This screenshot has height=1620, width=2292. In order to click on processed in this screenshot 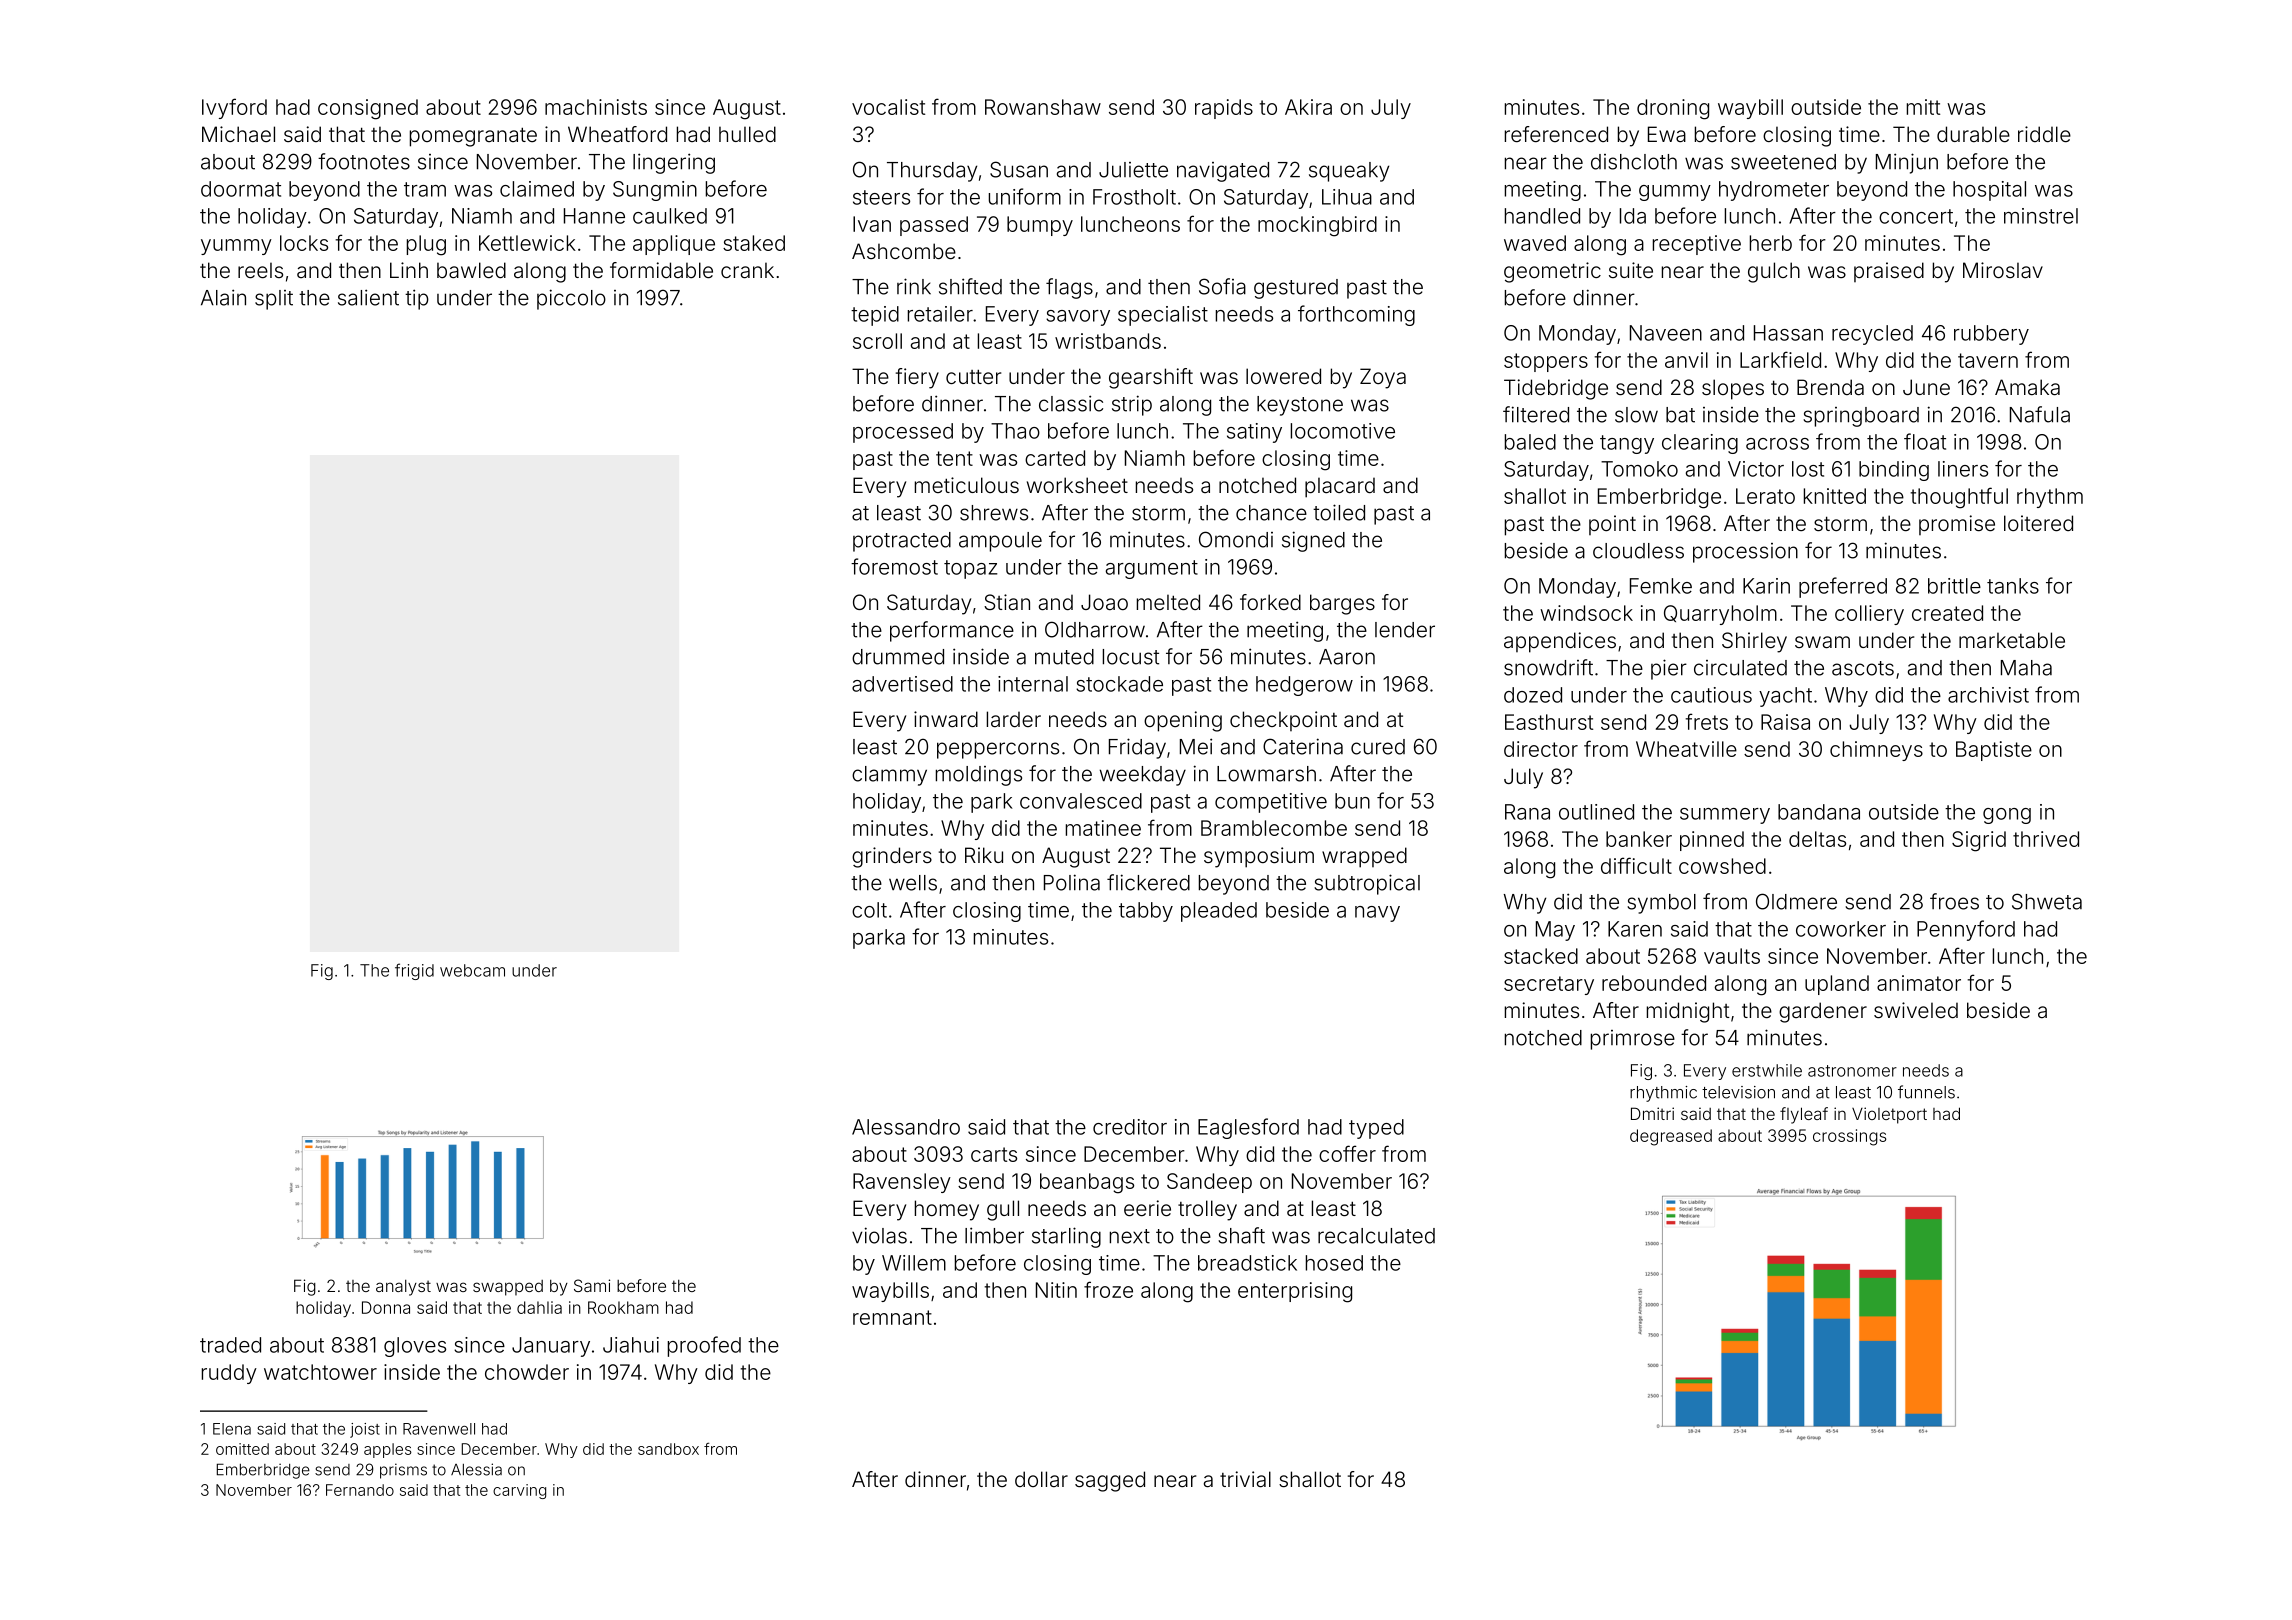, I will do `click(903, 433)`.
